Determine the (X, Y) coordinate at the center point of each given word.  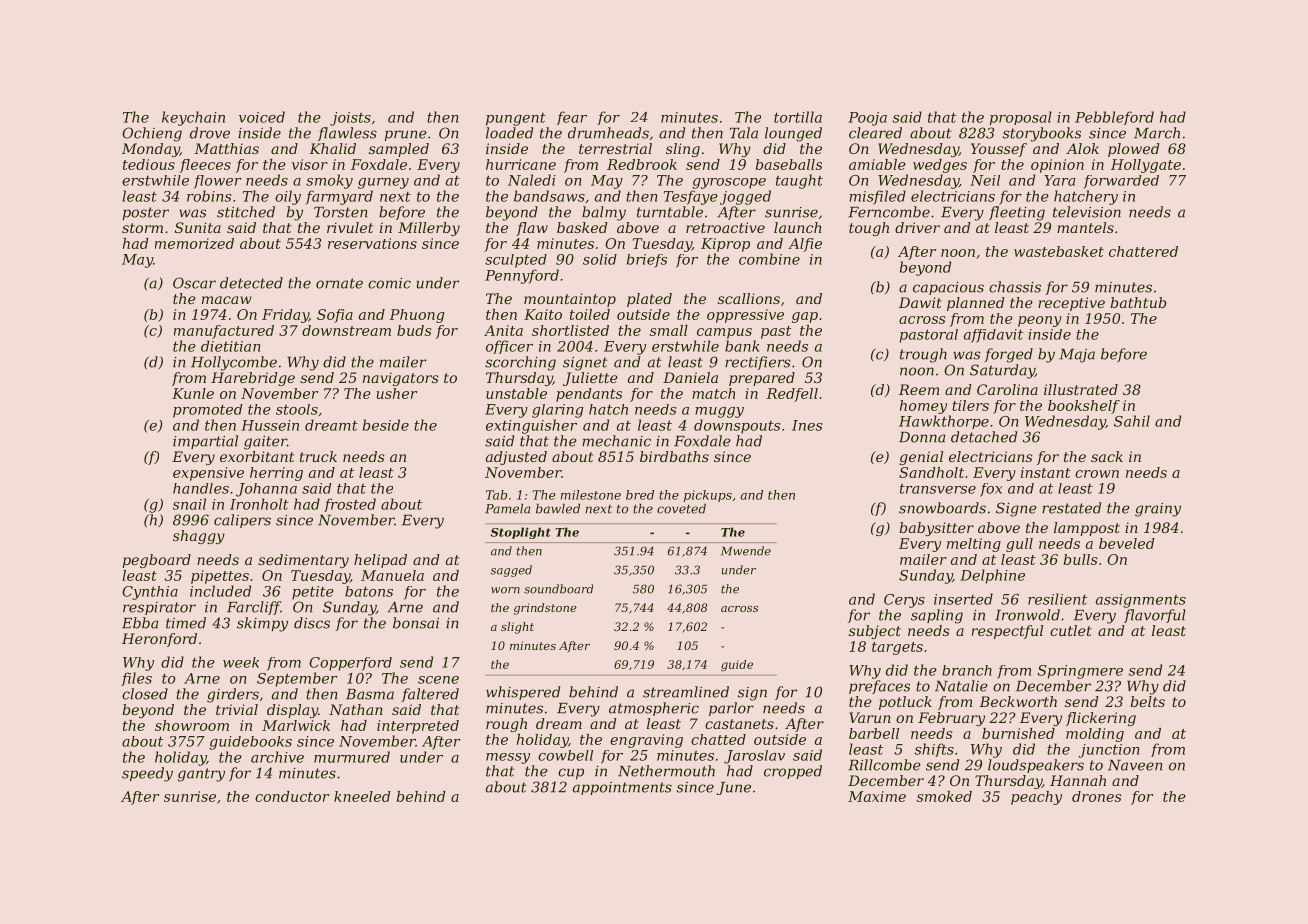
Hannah (1078, 780)
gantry (201, 775)
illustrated (1081, 389)
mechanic (616, 441)
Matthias (226, 148)
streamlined (686, 692)
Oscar (194, 283)
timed (186, 623)
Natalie (961, 686)
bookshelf (1084, 407)
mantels (1085, 227)
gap (805, 317)
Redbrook (642, 164)
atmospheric (654, 709)
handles (201, 488)
